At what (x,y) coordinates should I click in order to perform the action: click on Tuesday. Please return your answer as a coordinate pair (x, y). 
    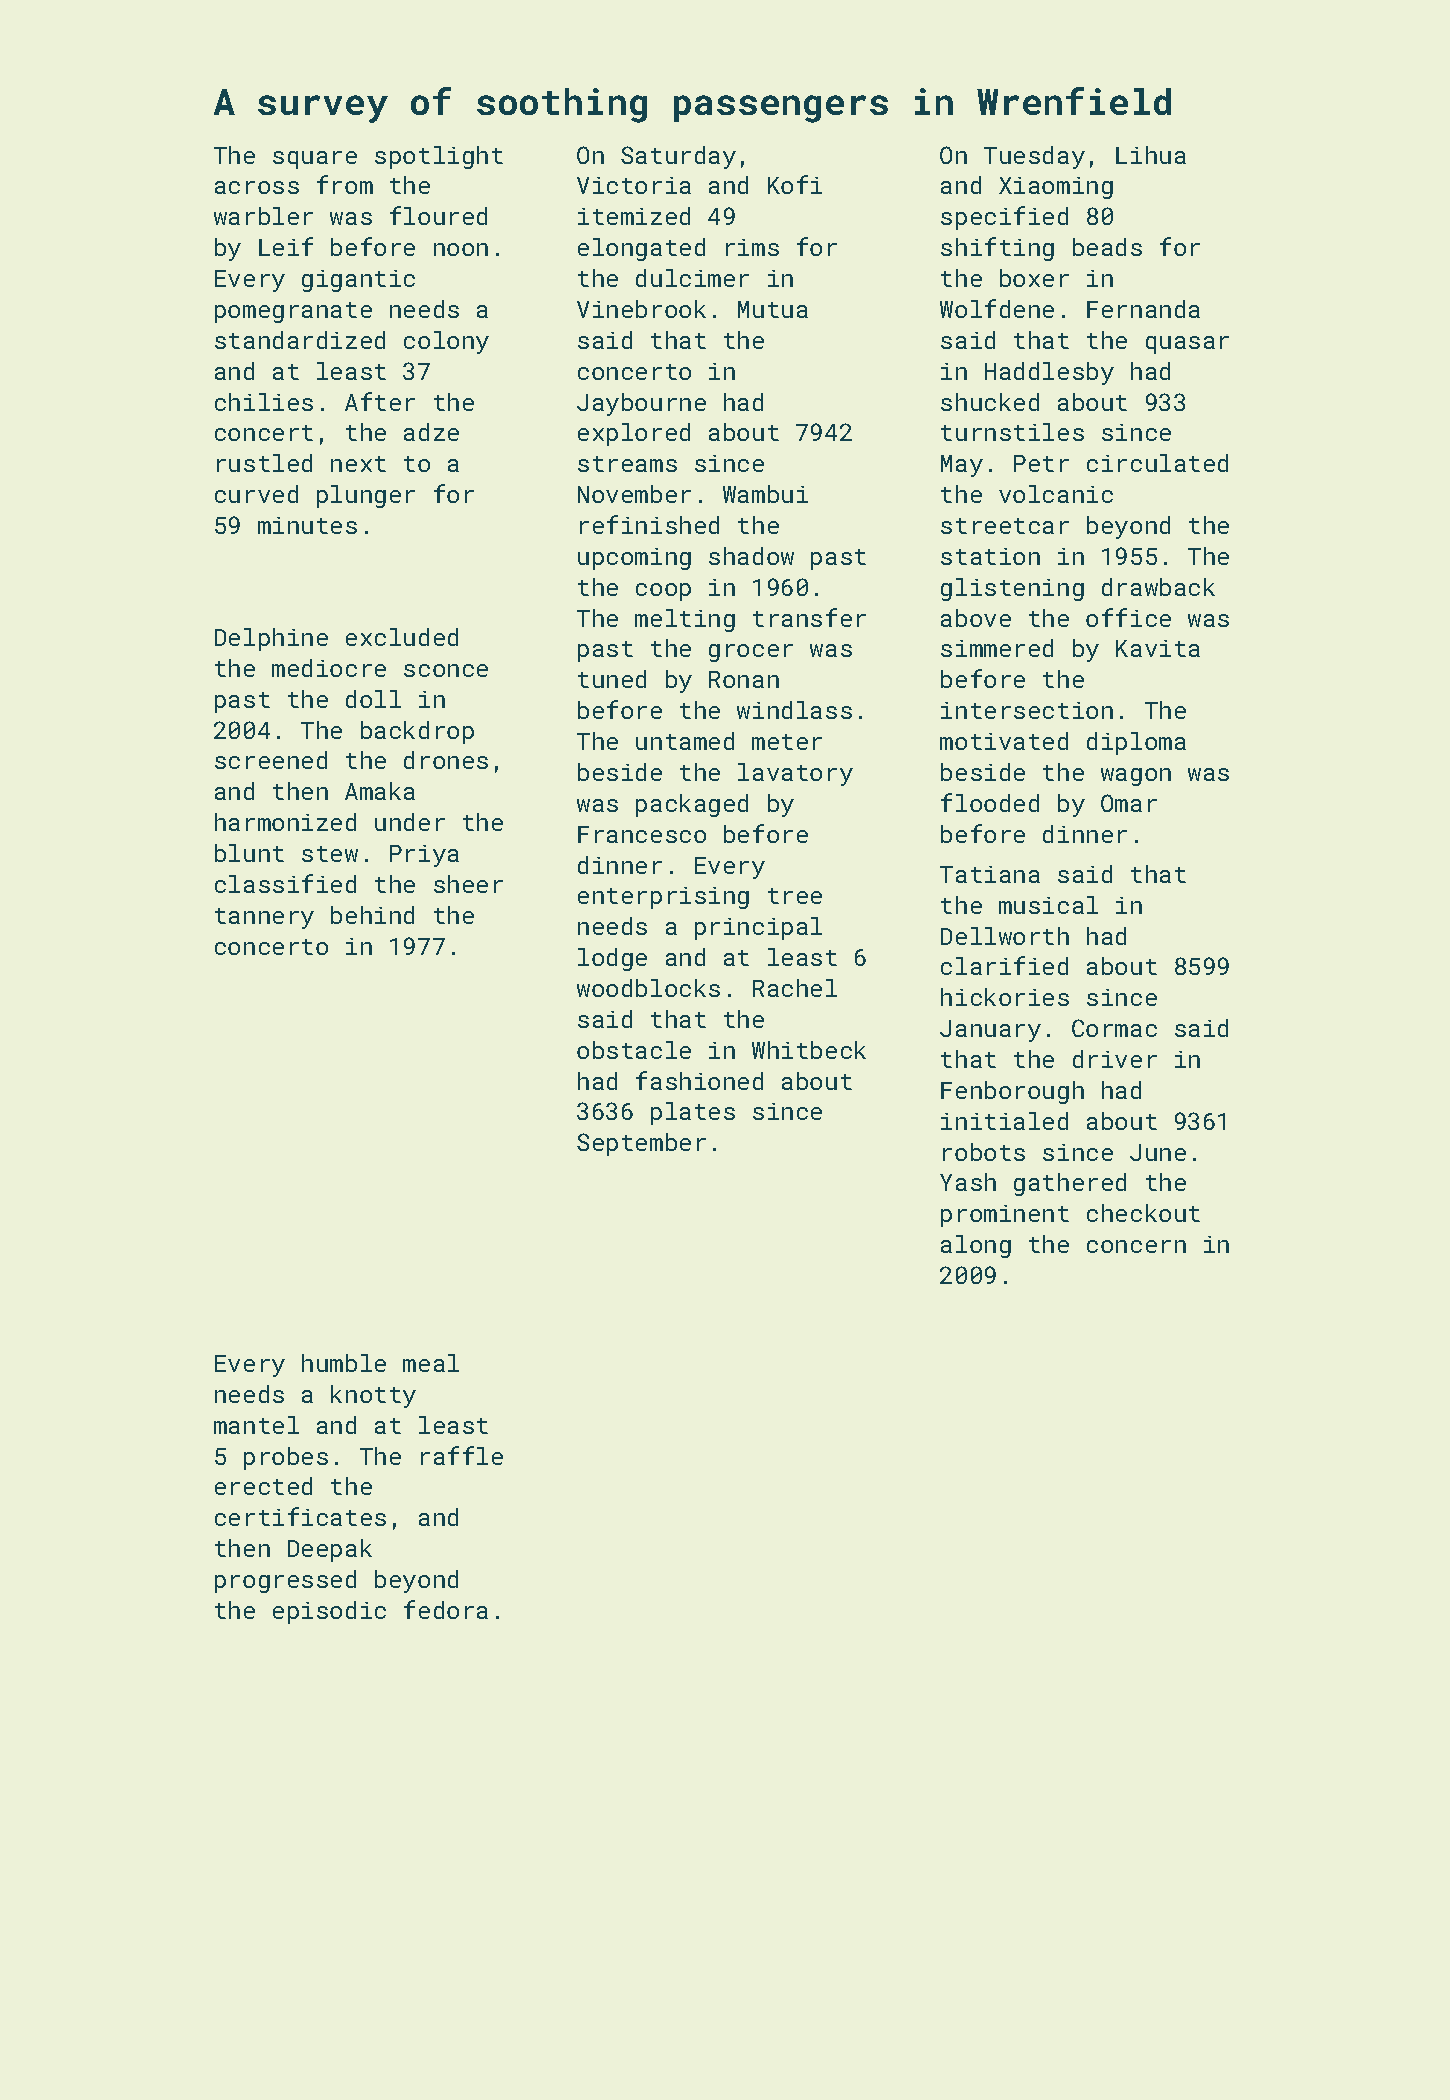
    Looking at the image, I should click on (1034, 157).
